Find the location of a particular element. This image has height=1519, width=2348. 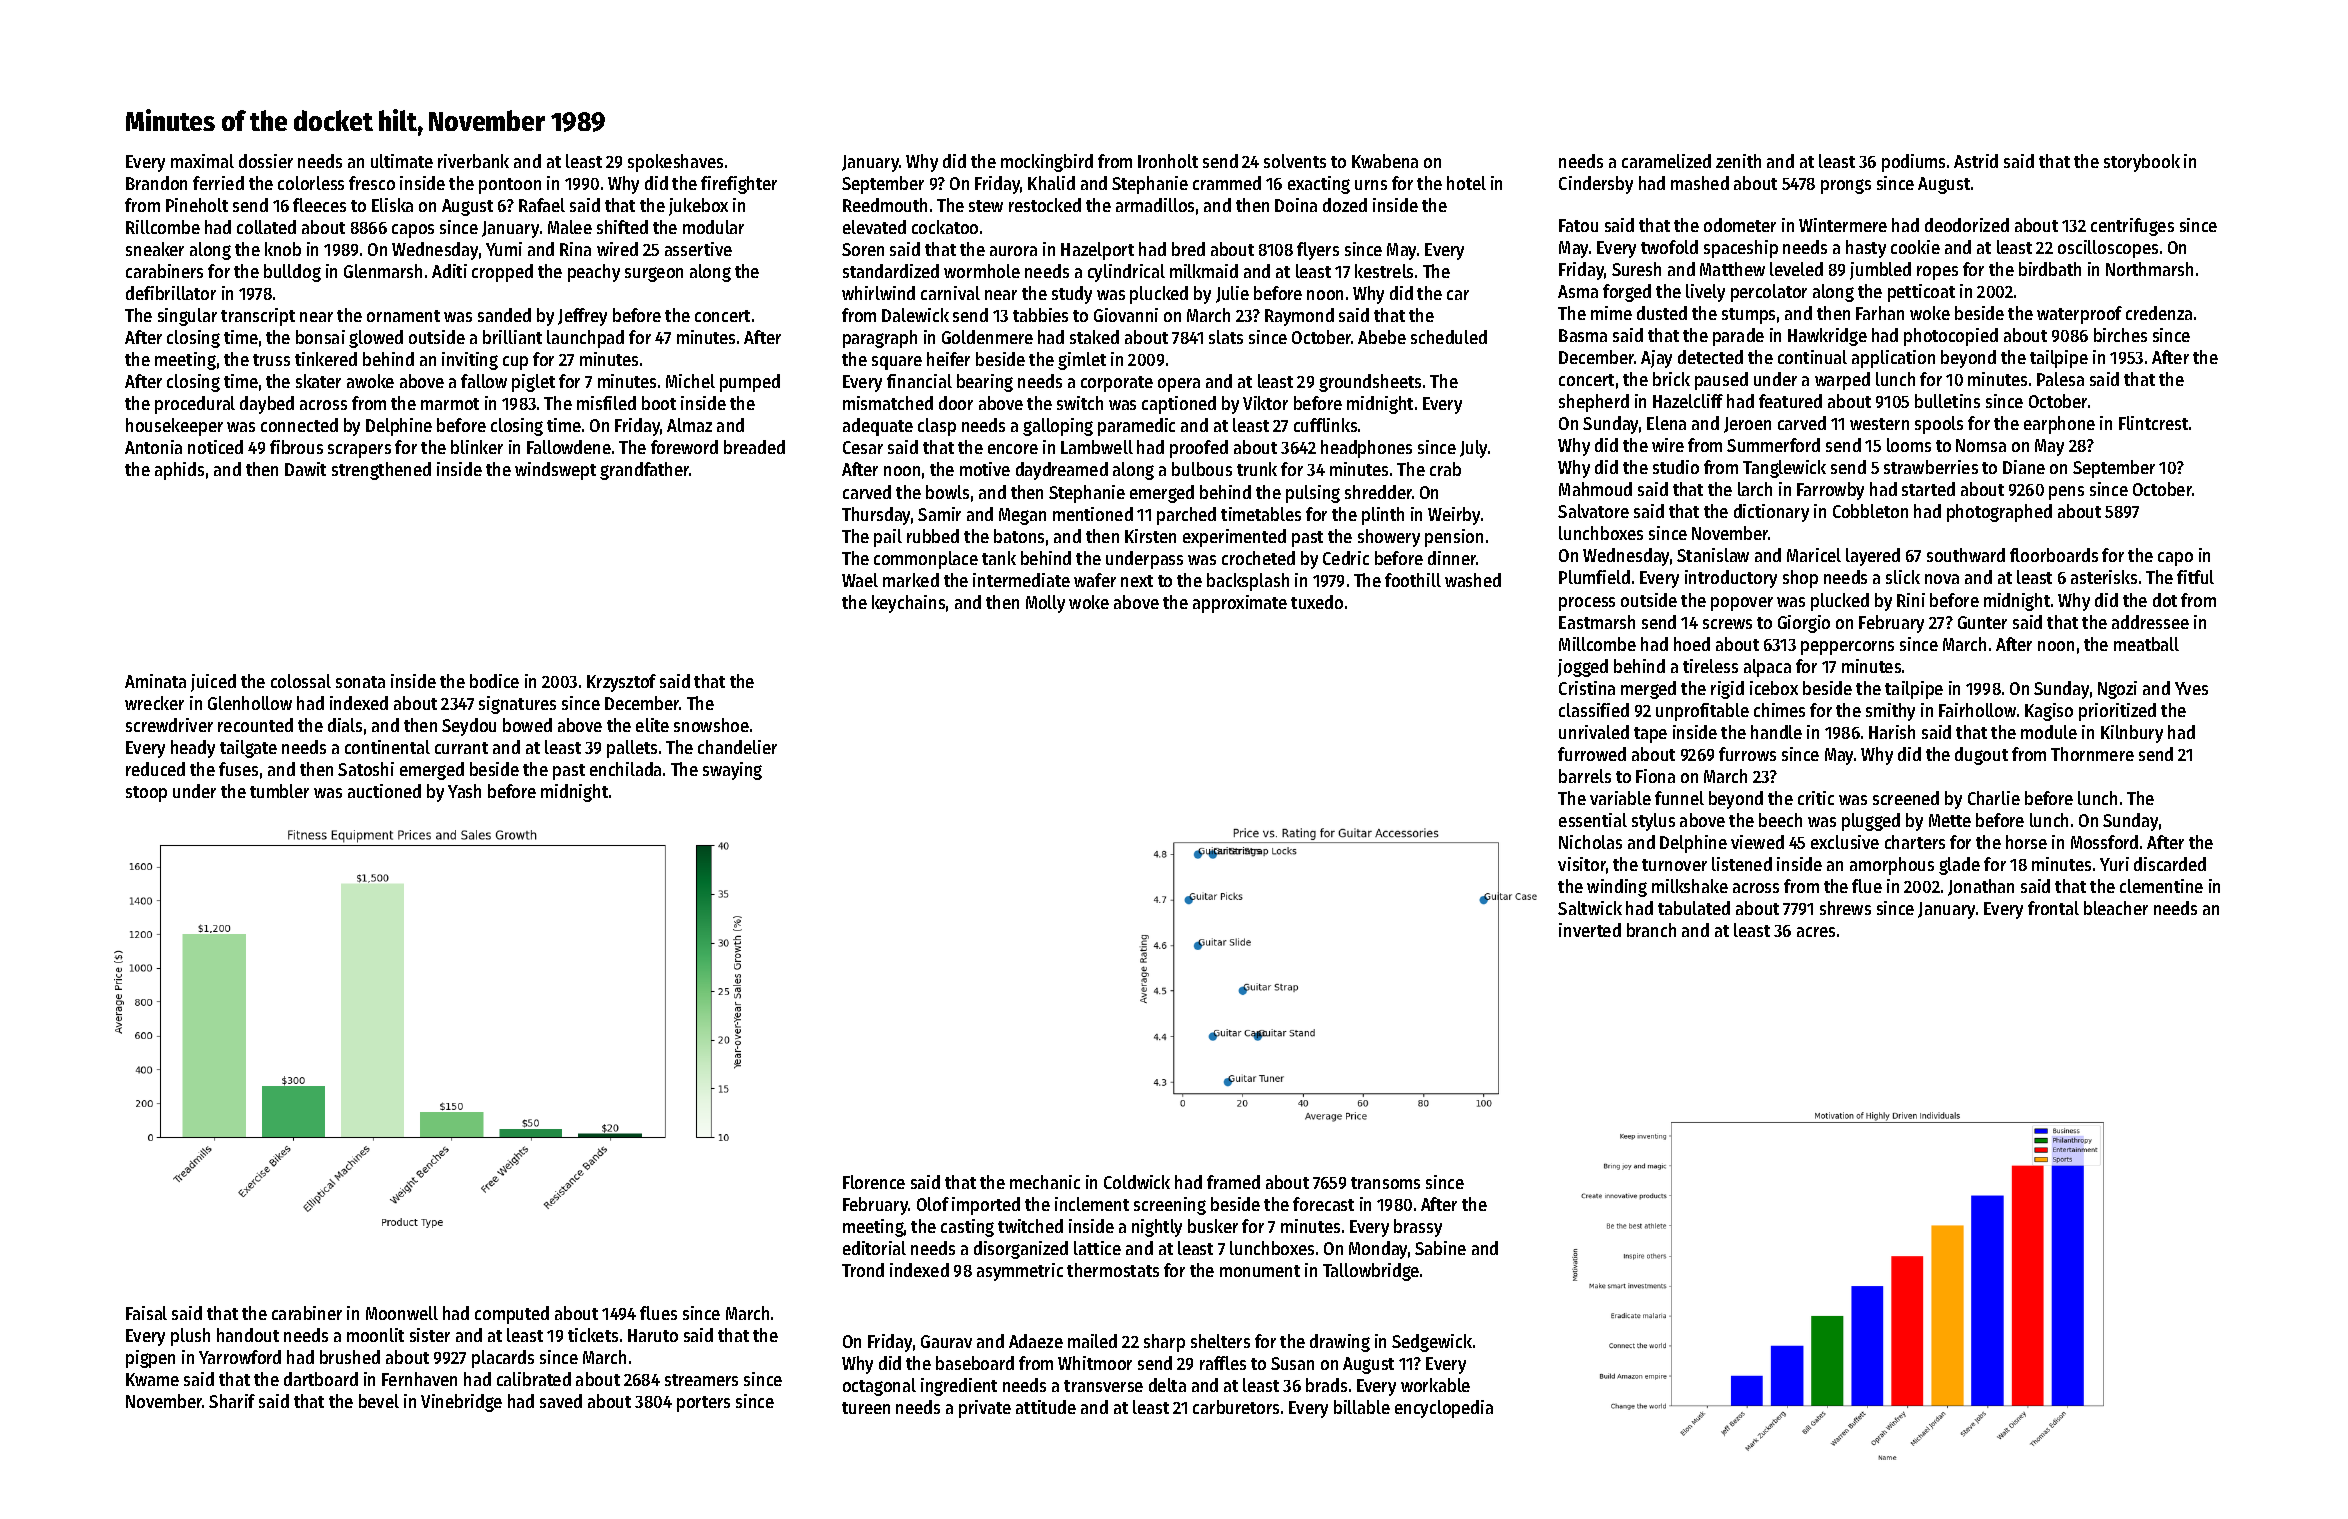

transoms is located at coordinates (1385, 1183).
